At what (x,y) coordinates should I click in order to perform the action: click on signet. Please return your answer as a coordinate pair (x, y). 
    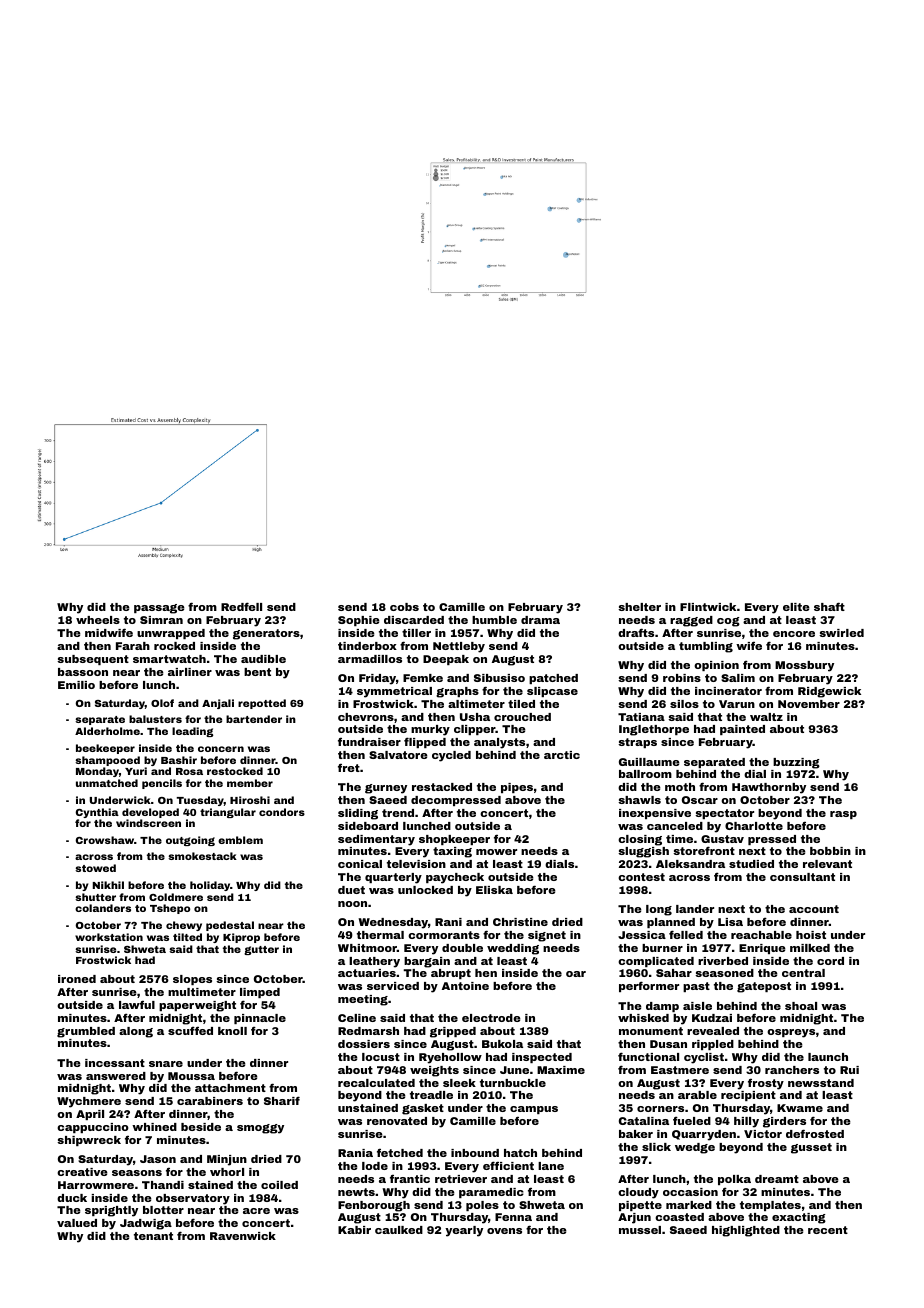
    Looking at the image, I should click on (547, 936).
